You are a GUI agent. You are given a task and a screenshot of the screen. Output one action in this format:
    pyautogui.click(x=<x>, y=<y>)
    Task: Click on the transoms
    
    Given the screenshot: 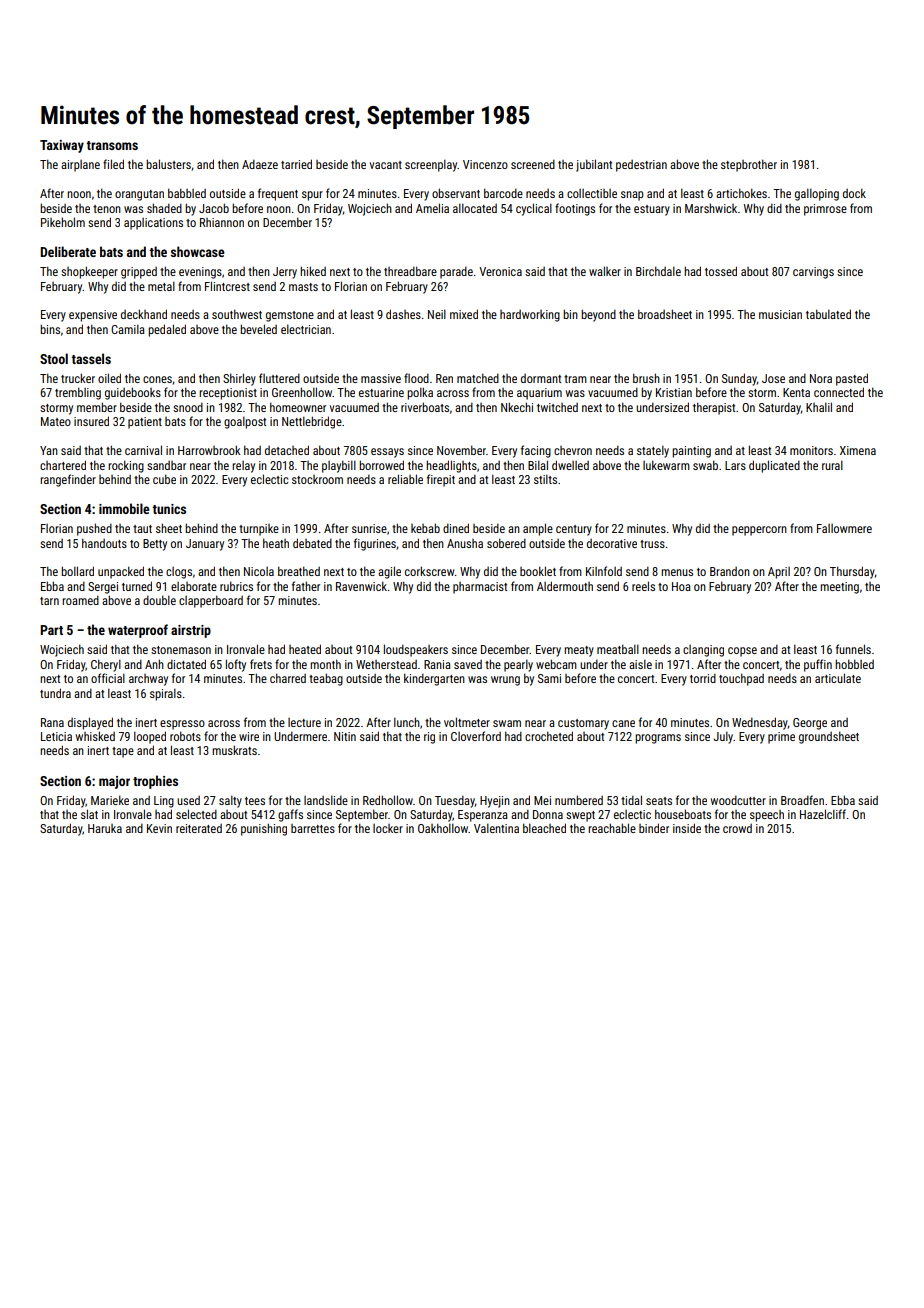 What is the action you would take?
    pyautogui.click(x=112, y=145)
